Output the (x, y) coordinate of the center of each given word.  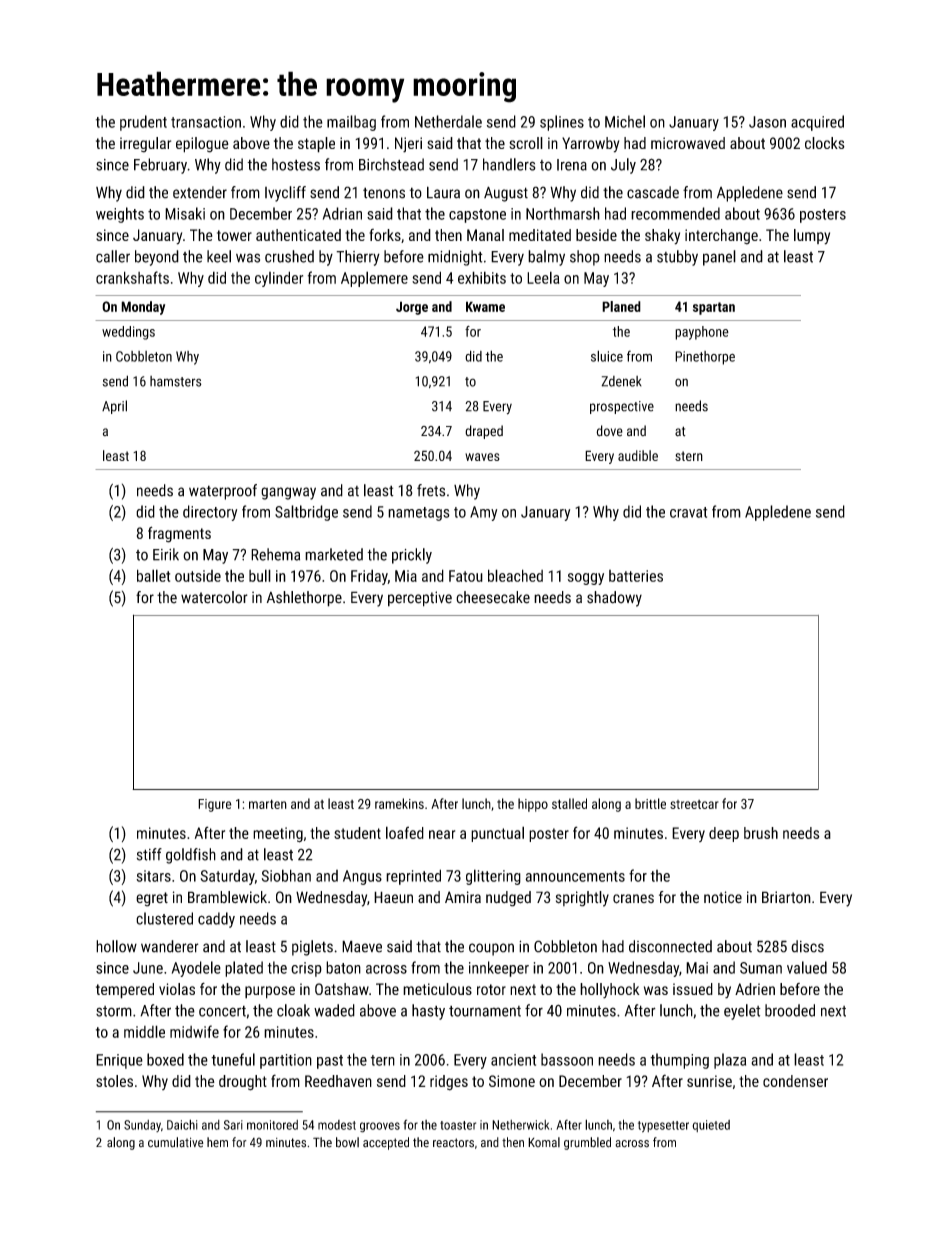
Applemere (374, 279)
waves (482, 457)
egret (152, 899)
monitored (272, 1125)
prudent (143, 123)
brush (761, 833)
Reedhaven (338, 1081)
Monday (143, 308)
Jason (767, 122)
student (357, 833)
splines (562, 123)
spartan (714, 308)
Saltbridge (306, 513)
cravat (688, 512)
